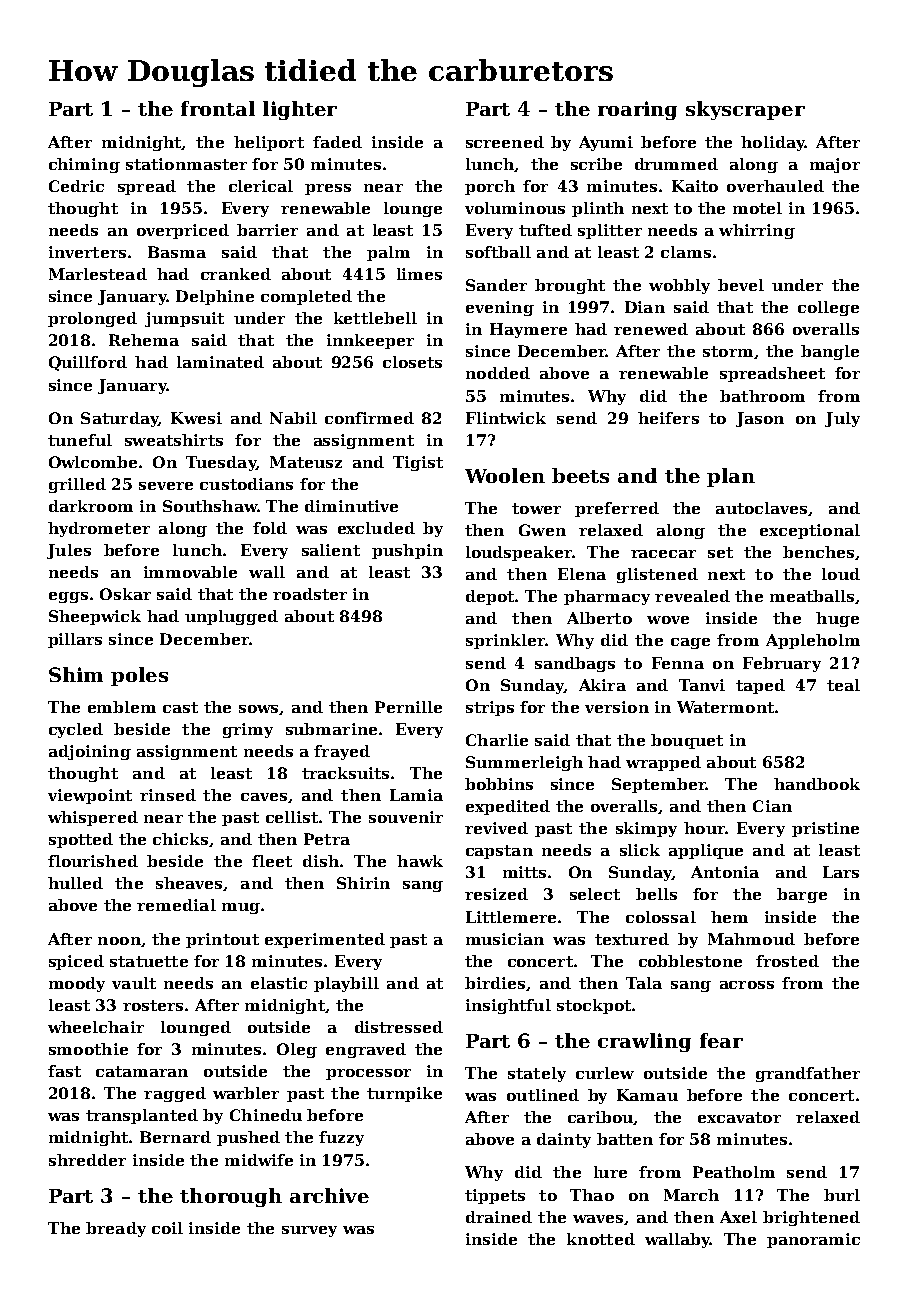 The height and width of the document is (1316, 908). I want to click on souvenir, so click(406, 817).
